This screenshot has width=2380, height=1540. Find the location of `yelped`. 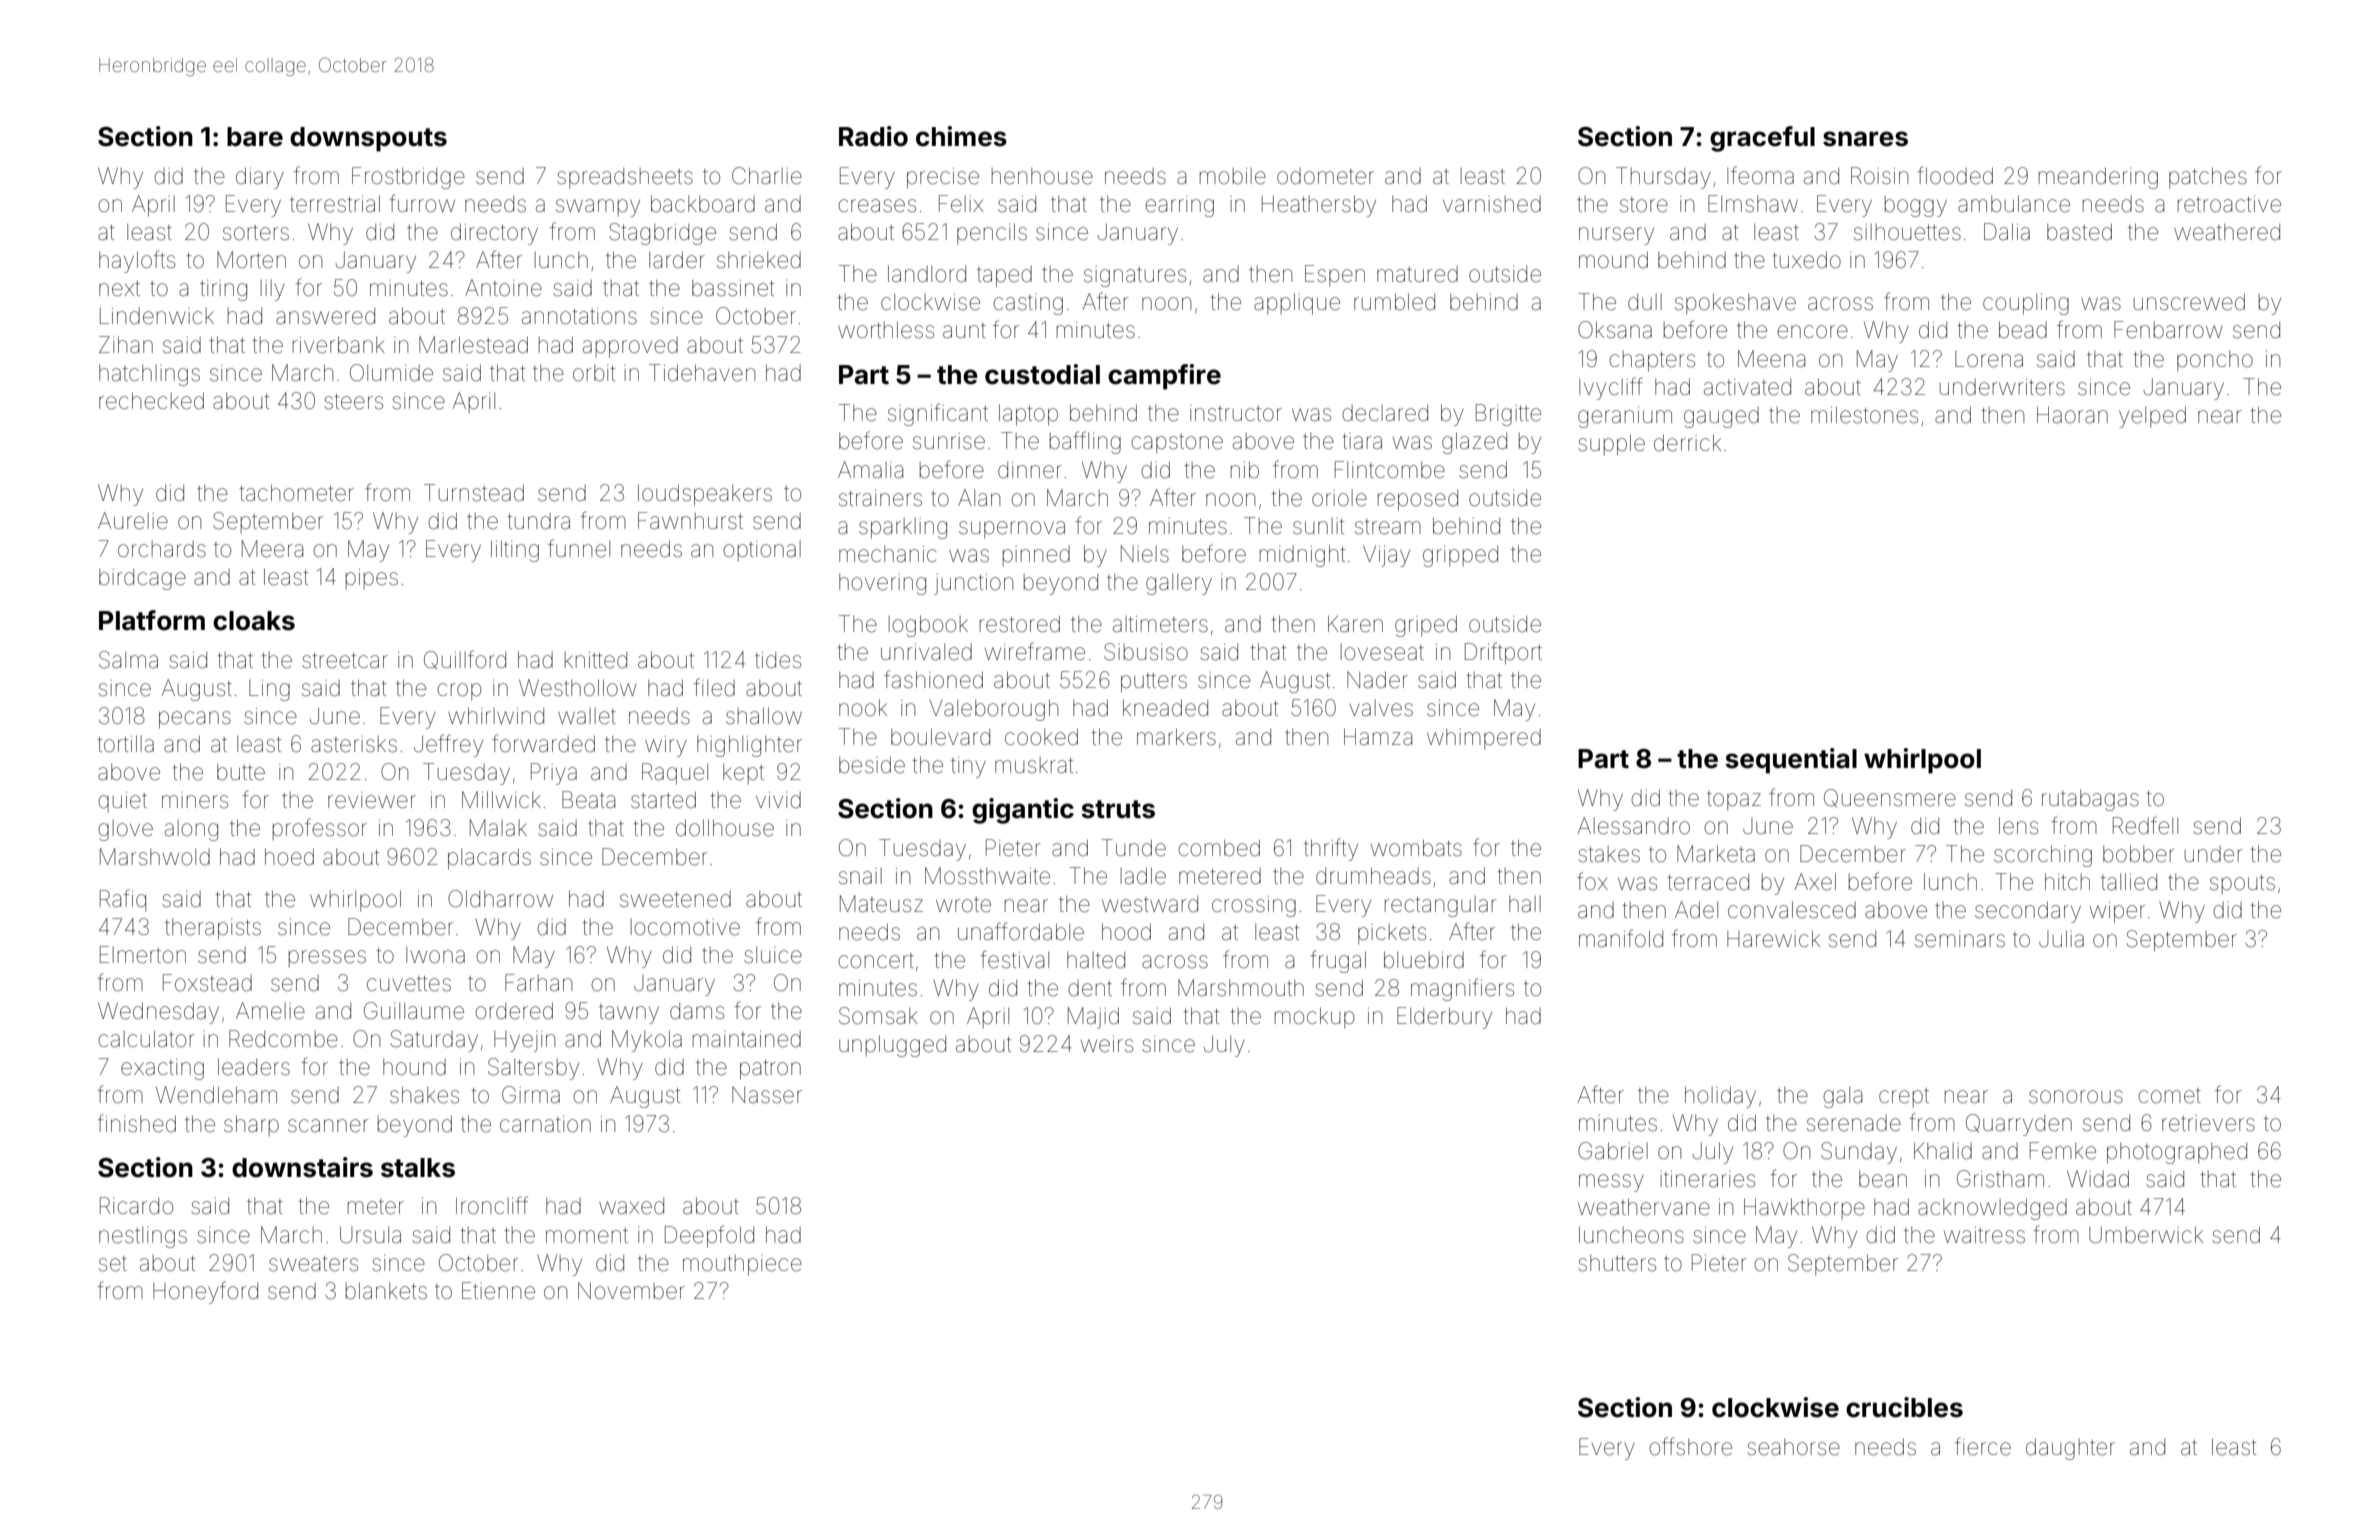

yelped is located at coordinates (2152, 417).
